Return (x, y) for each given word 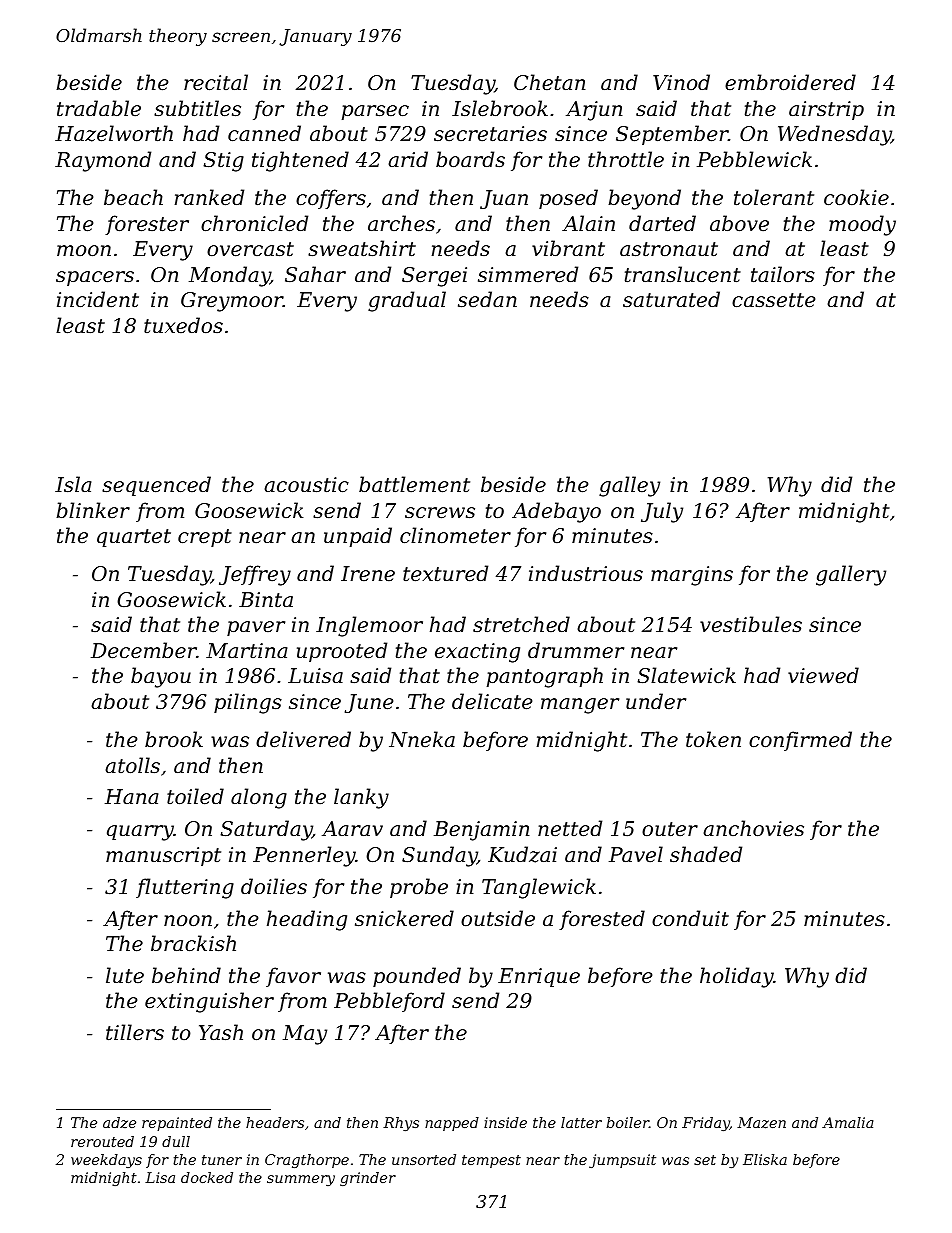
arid (408, 159)
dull (176, 1141)
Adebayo (556, 512)
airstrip (826, 110)
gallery (851, 575)
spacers (95, 278)
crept (205, 538)
